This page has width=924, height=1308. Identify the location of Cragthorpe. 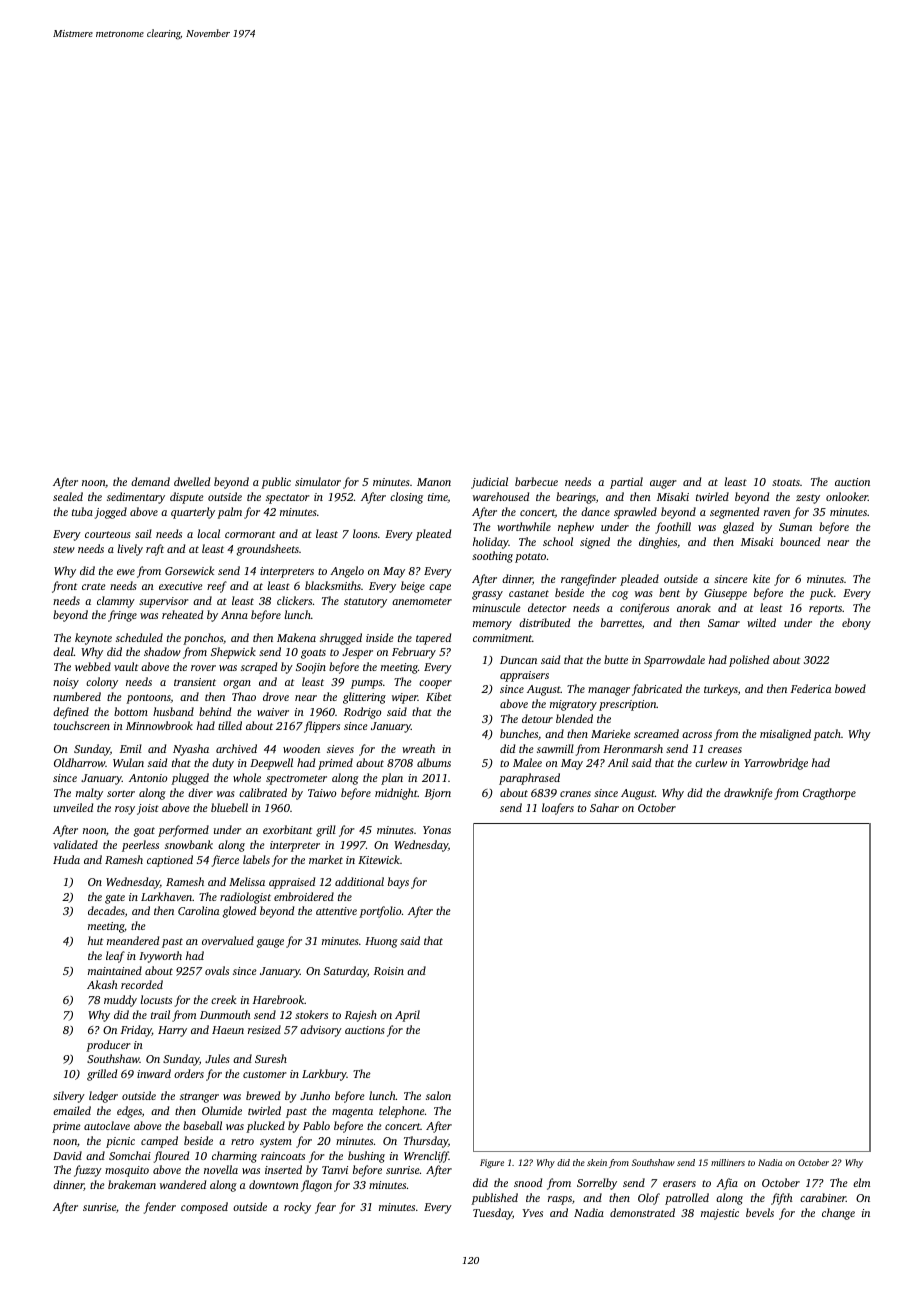
(829, 794).
